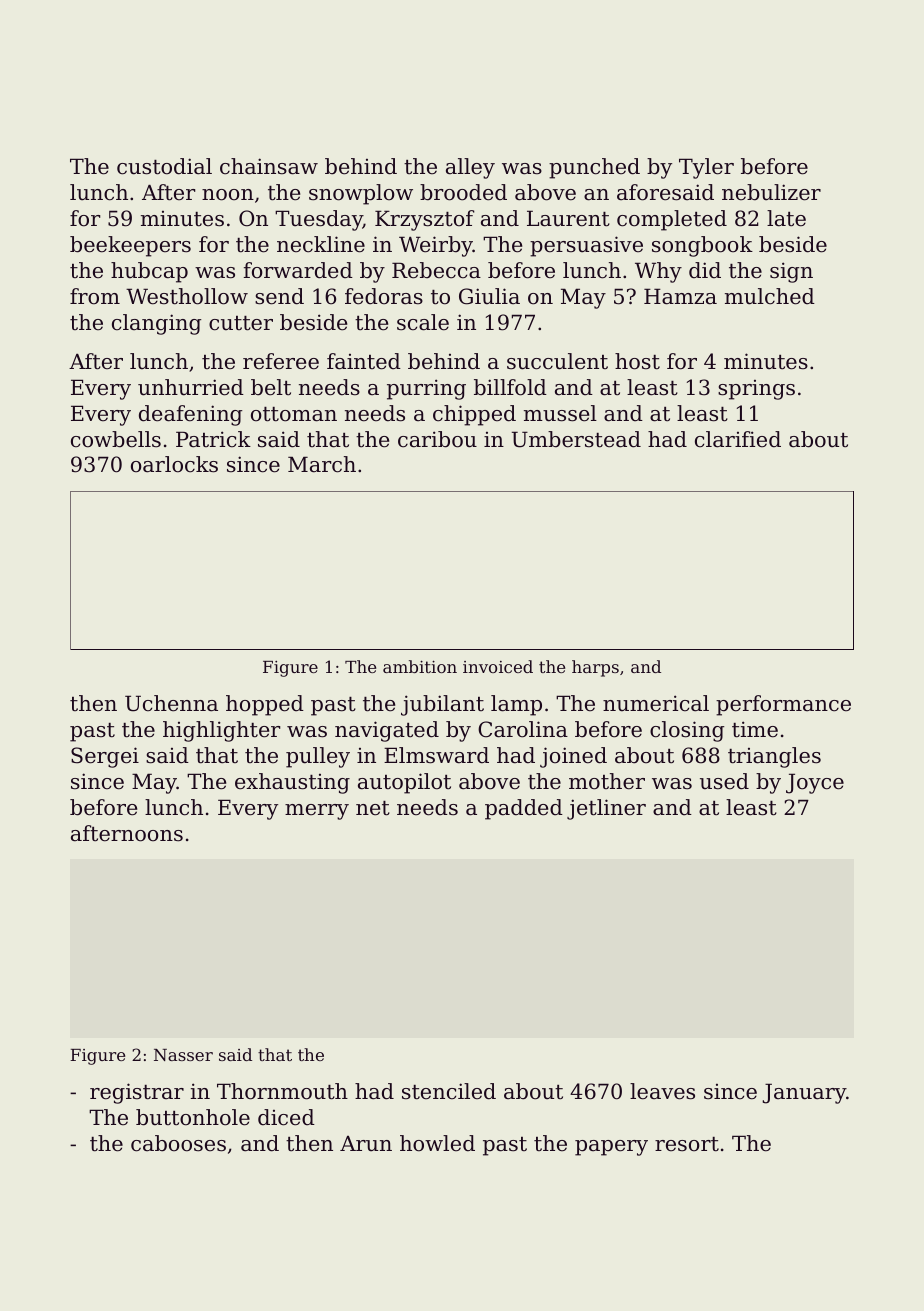  I want to click on Tyler, so click(706, 168).
